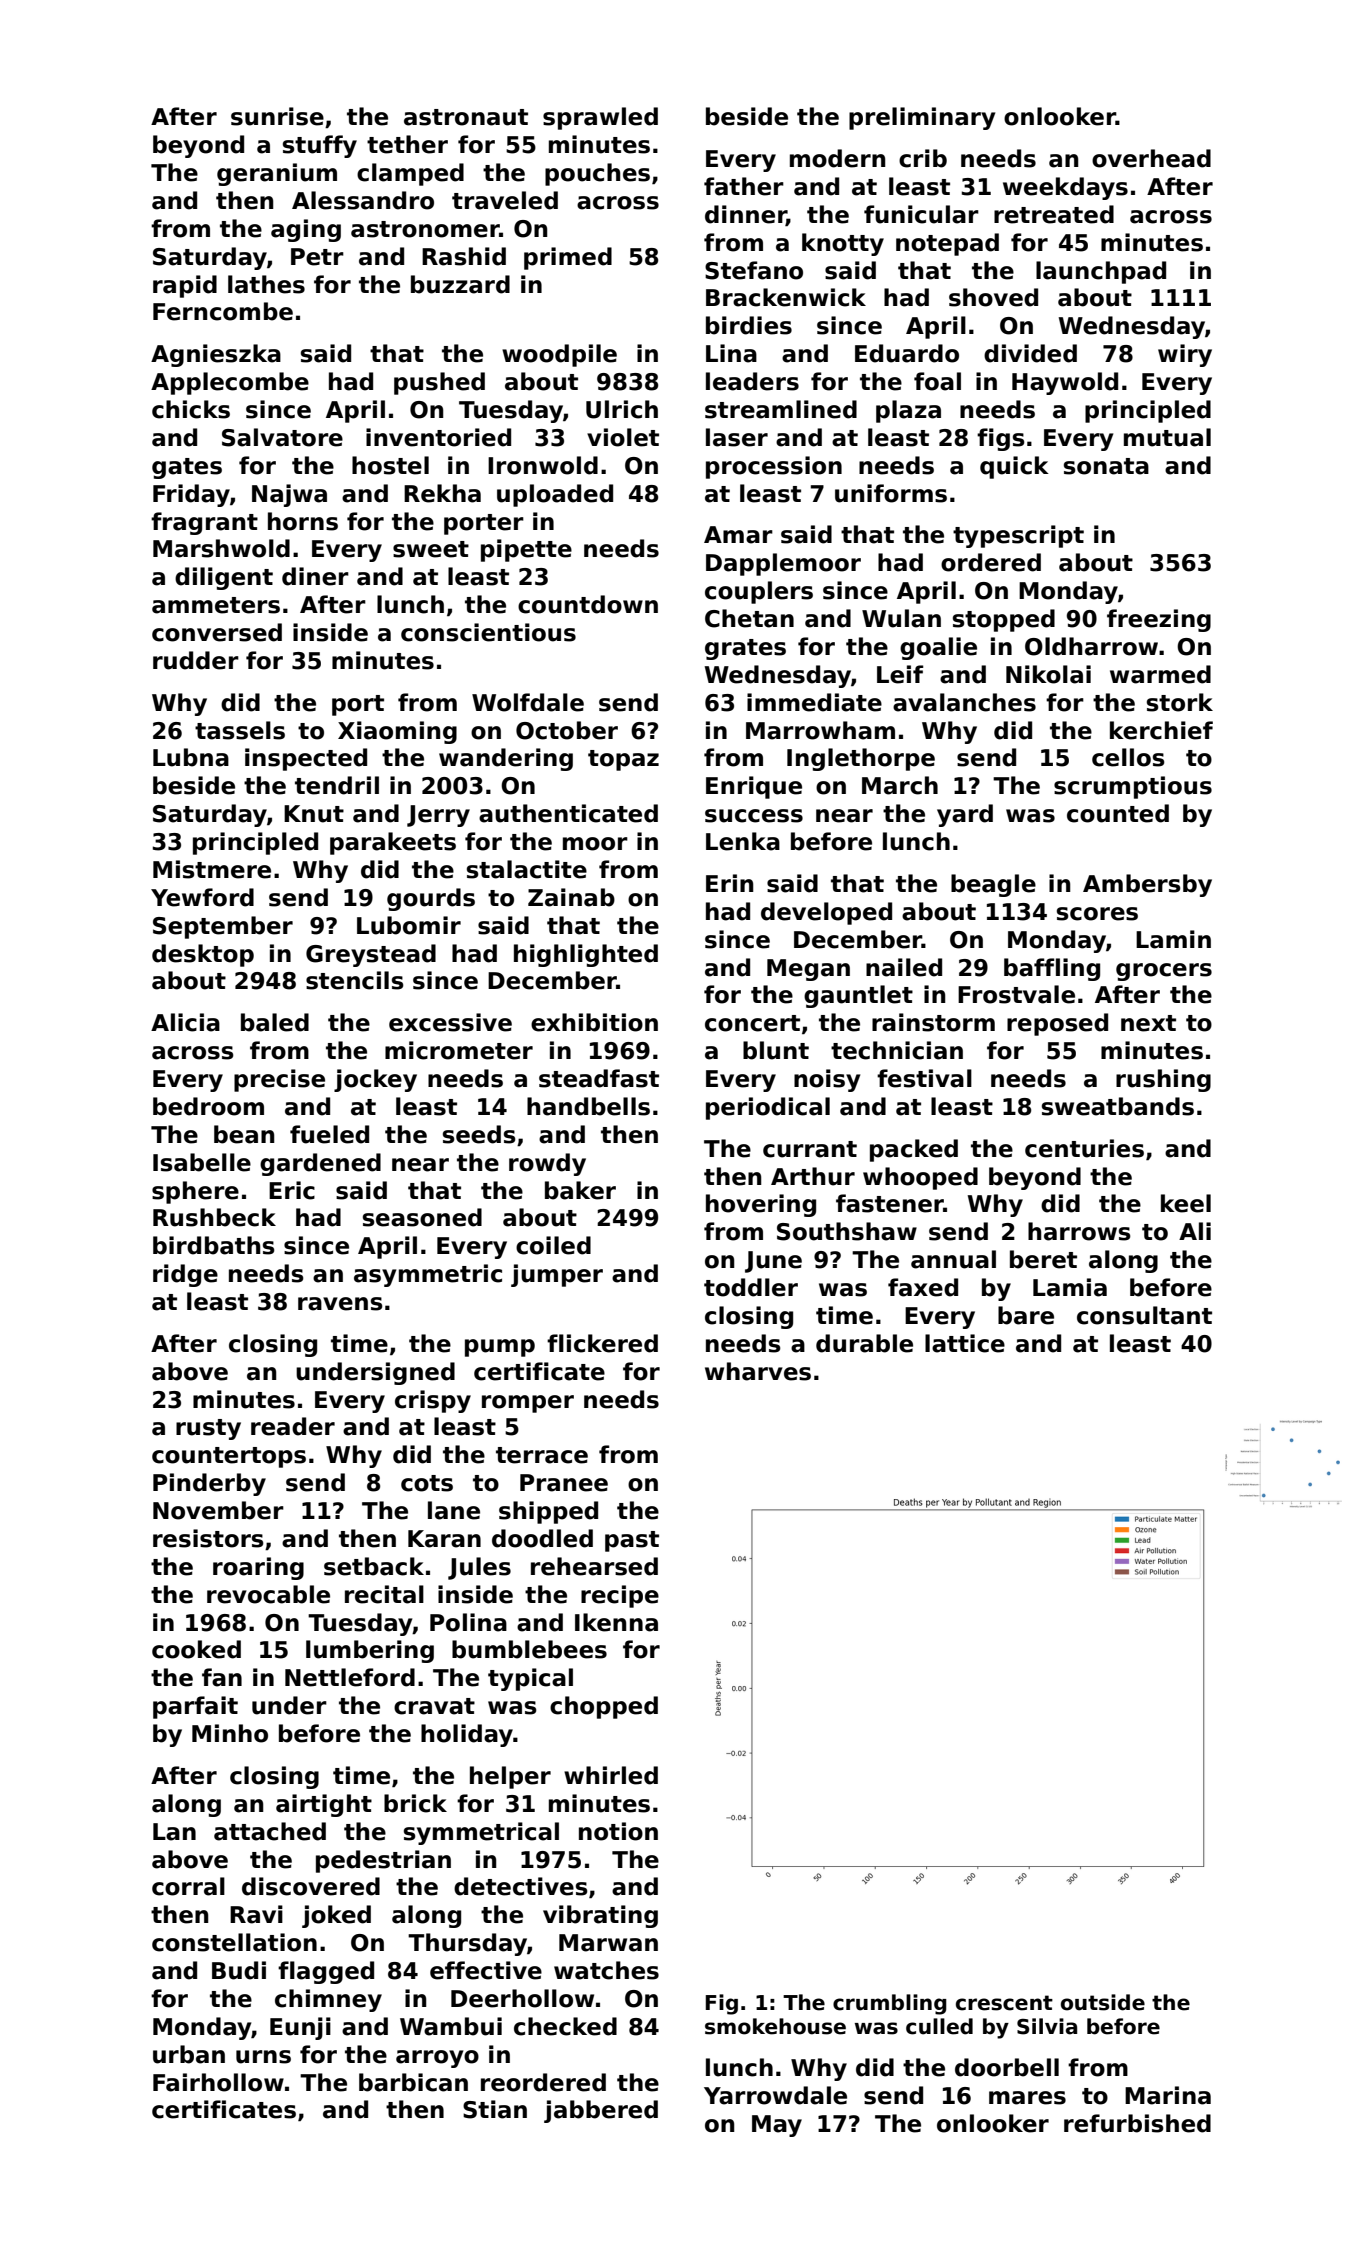  What do you see at coordinates (422, 1217) in the image?
I see `seasoned` at bounding box center [422, 1217].
